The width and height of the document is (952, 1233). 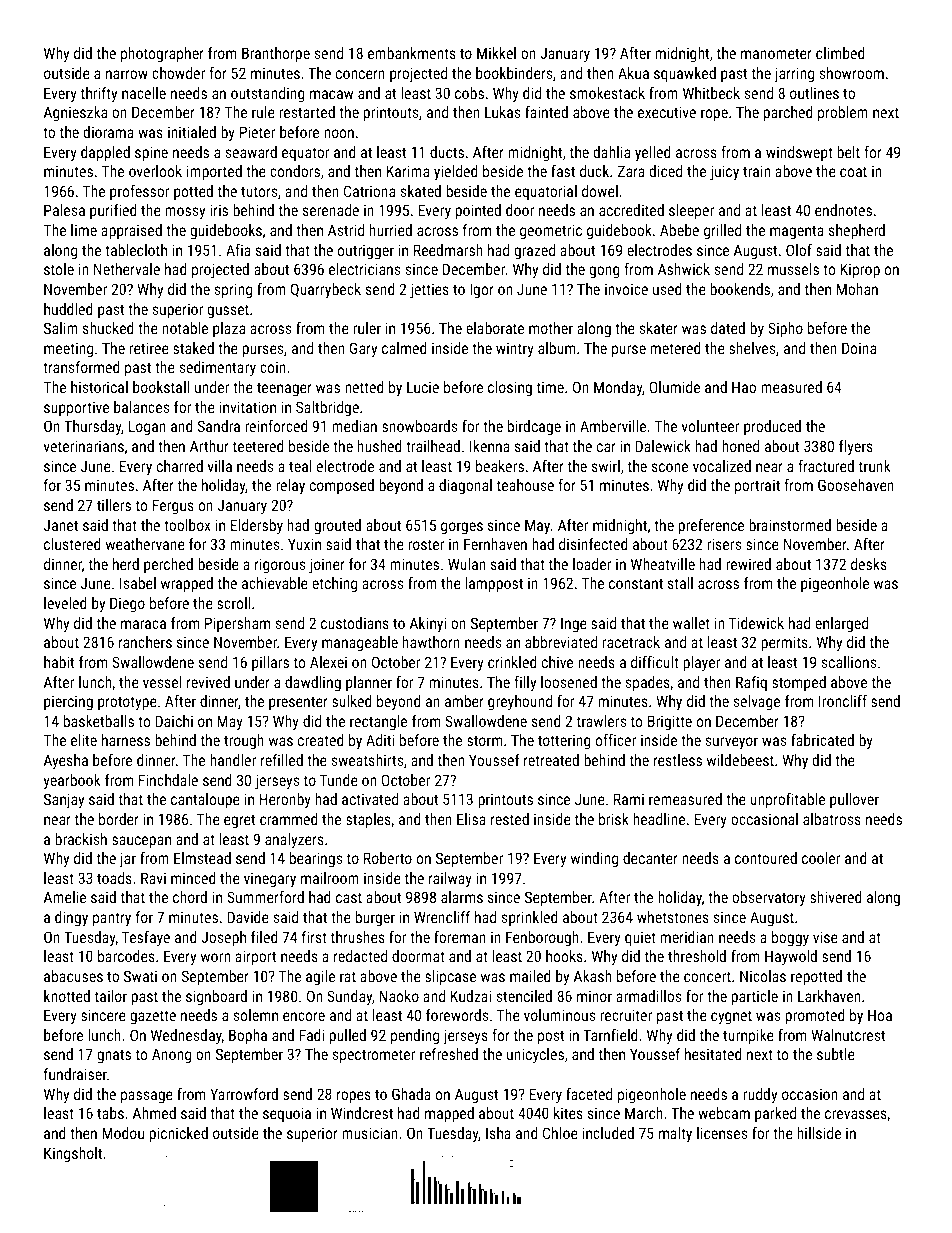 What do you see at coordinates (776, 53) in the document?
I see `manometer` at bounding box center [776, 53].
